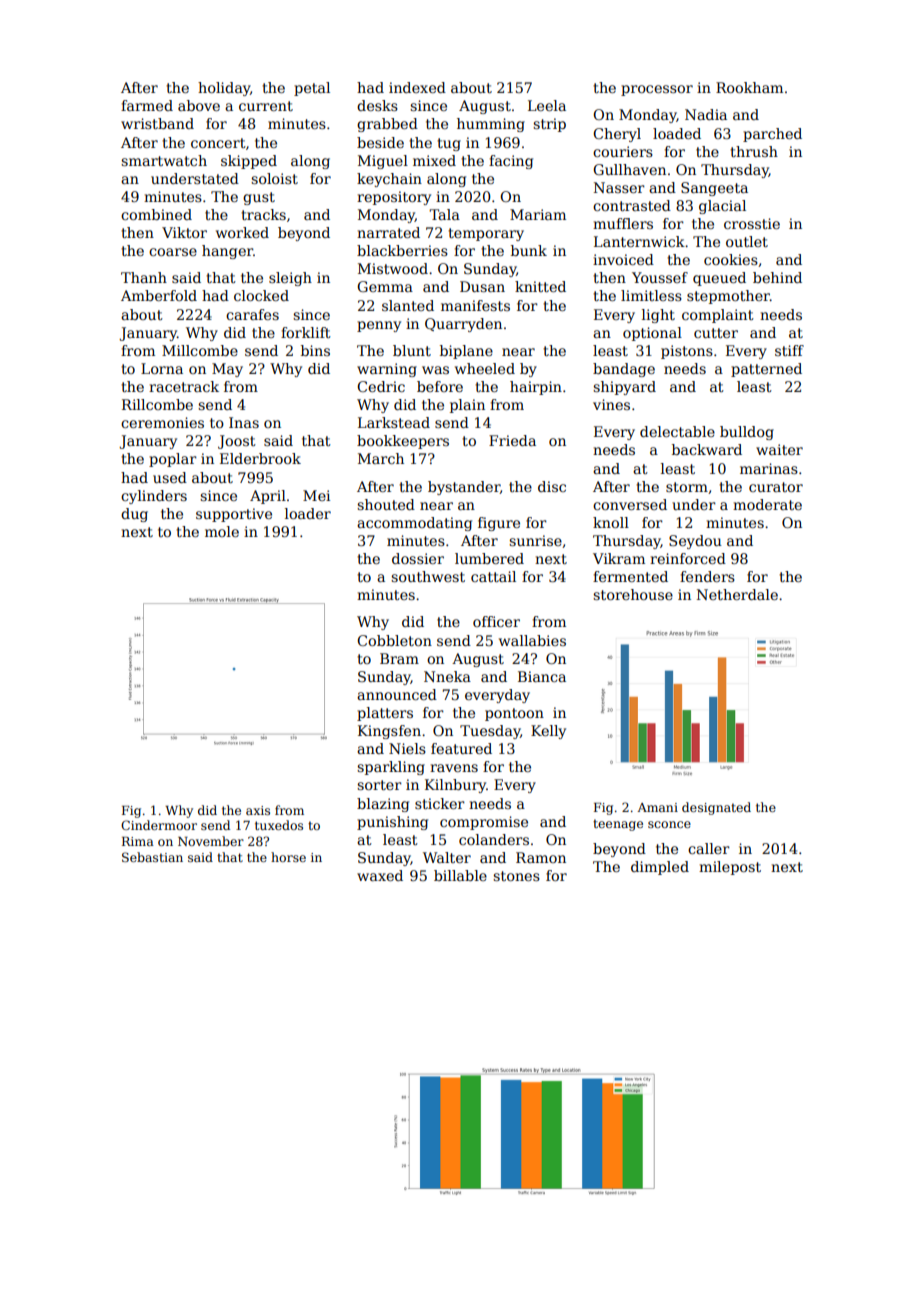 The image size is (924, 1308). Describe the element at coordinates (489, 558) in the screenshot. I see `lumbered` at that location.
